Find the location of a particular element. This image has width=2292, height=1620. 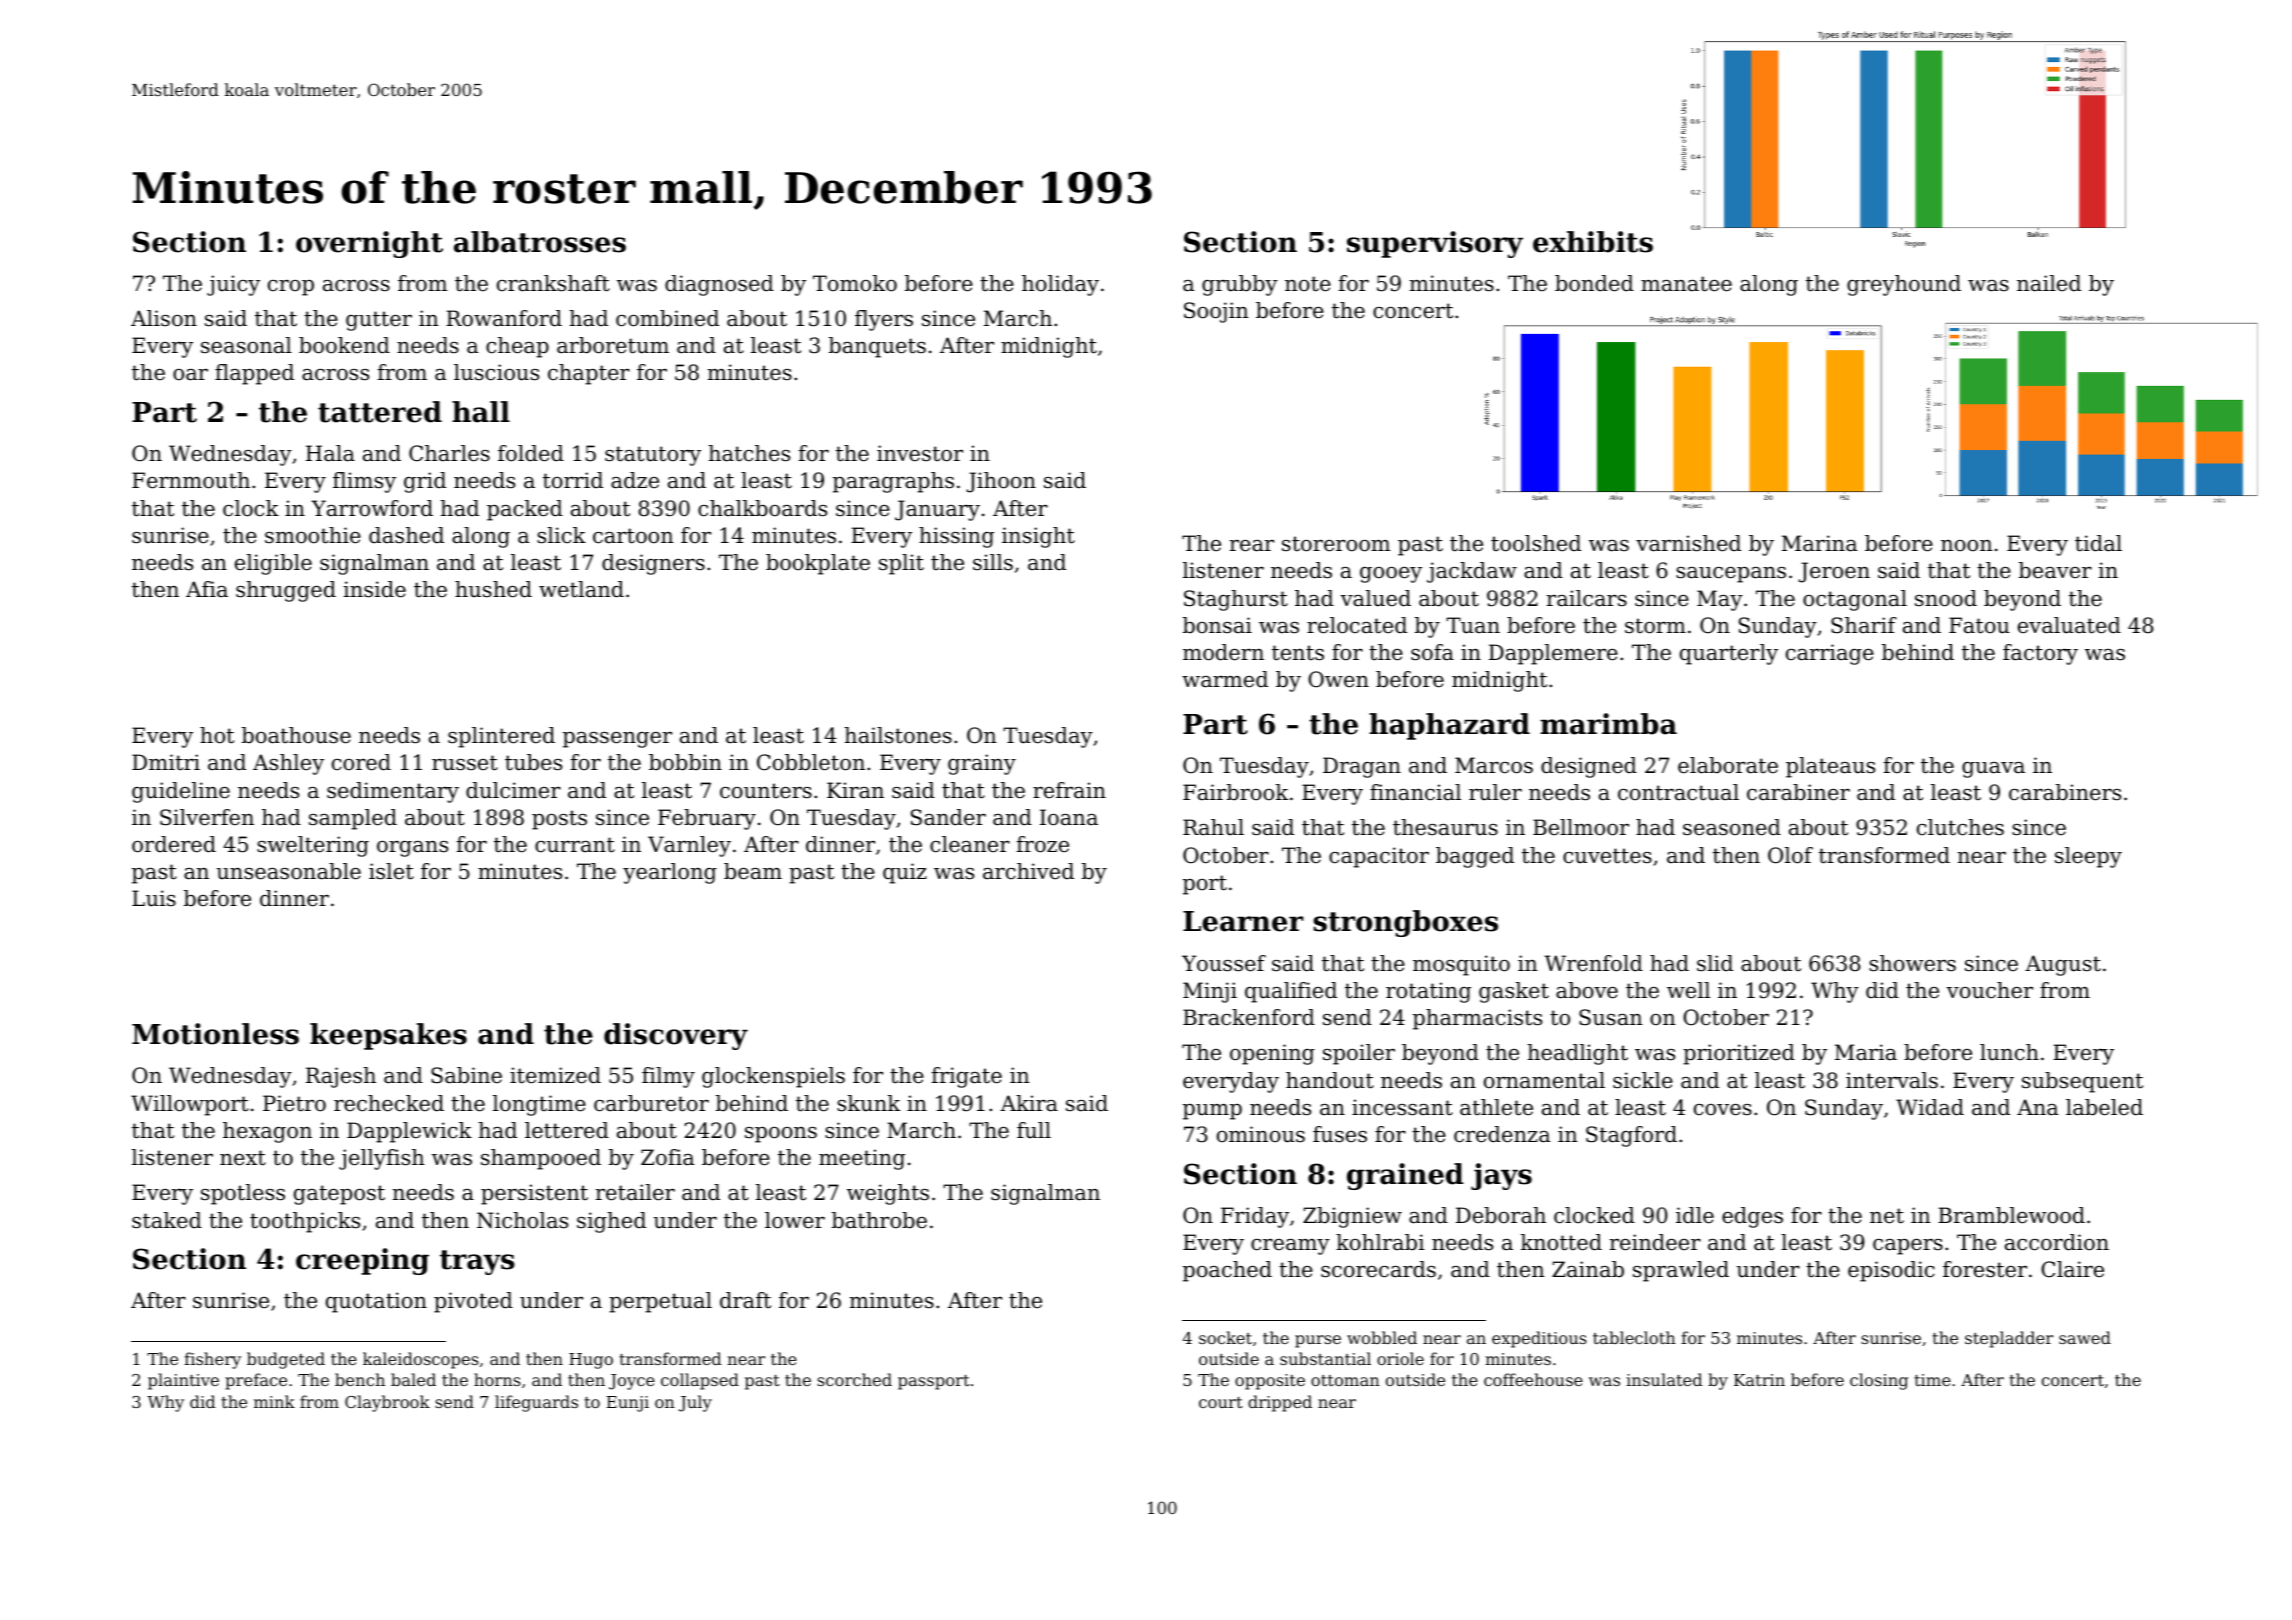

hot is located at coordinates (217, 735).
